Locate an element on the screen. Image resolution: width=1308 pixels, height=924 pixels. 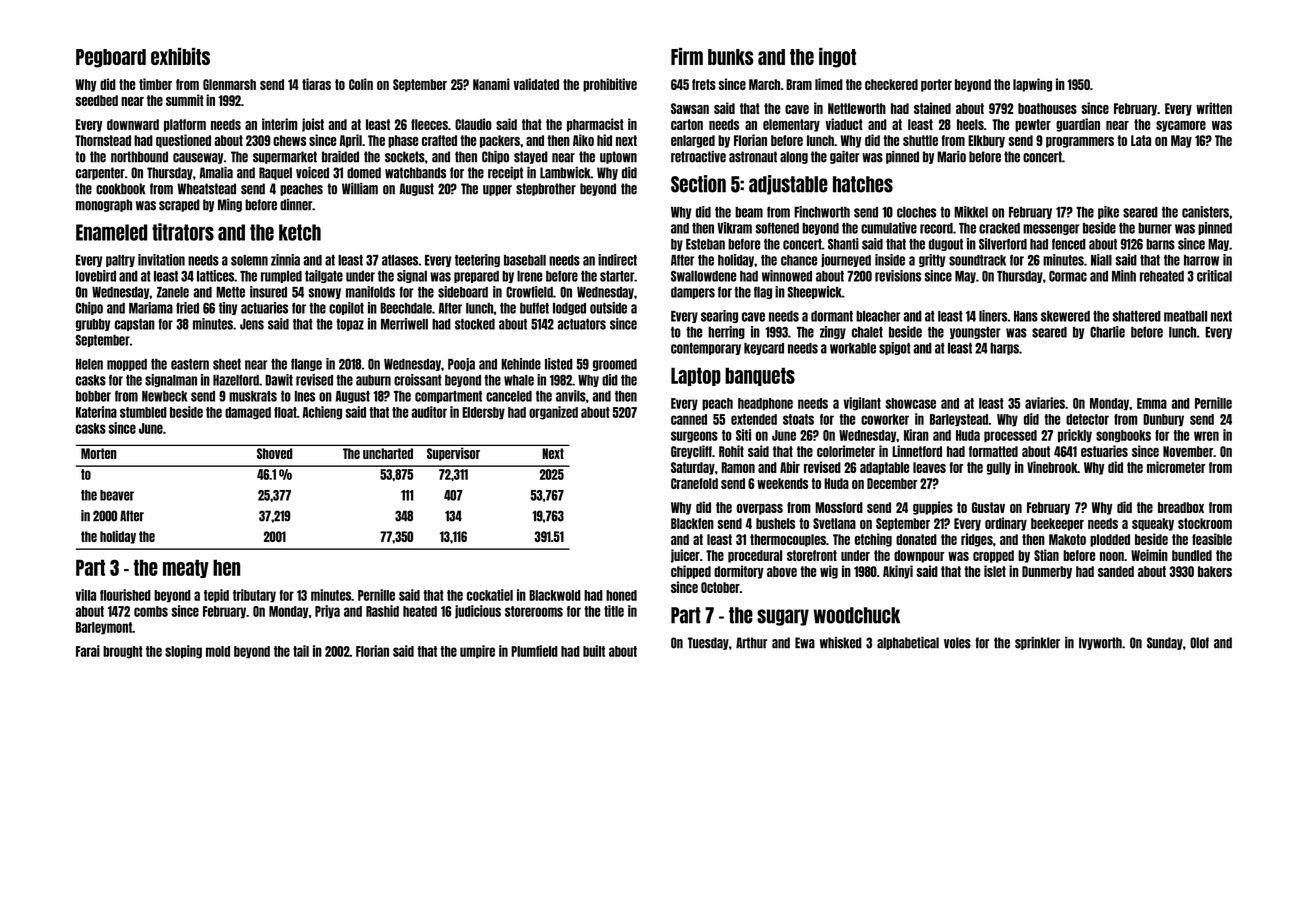
meaty is located at coordinates (186, 568).
